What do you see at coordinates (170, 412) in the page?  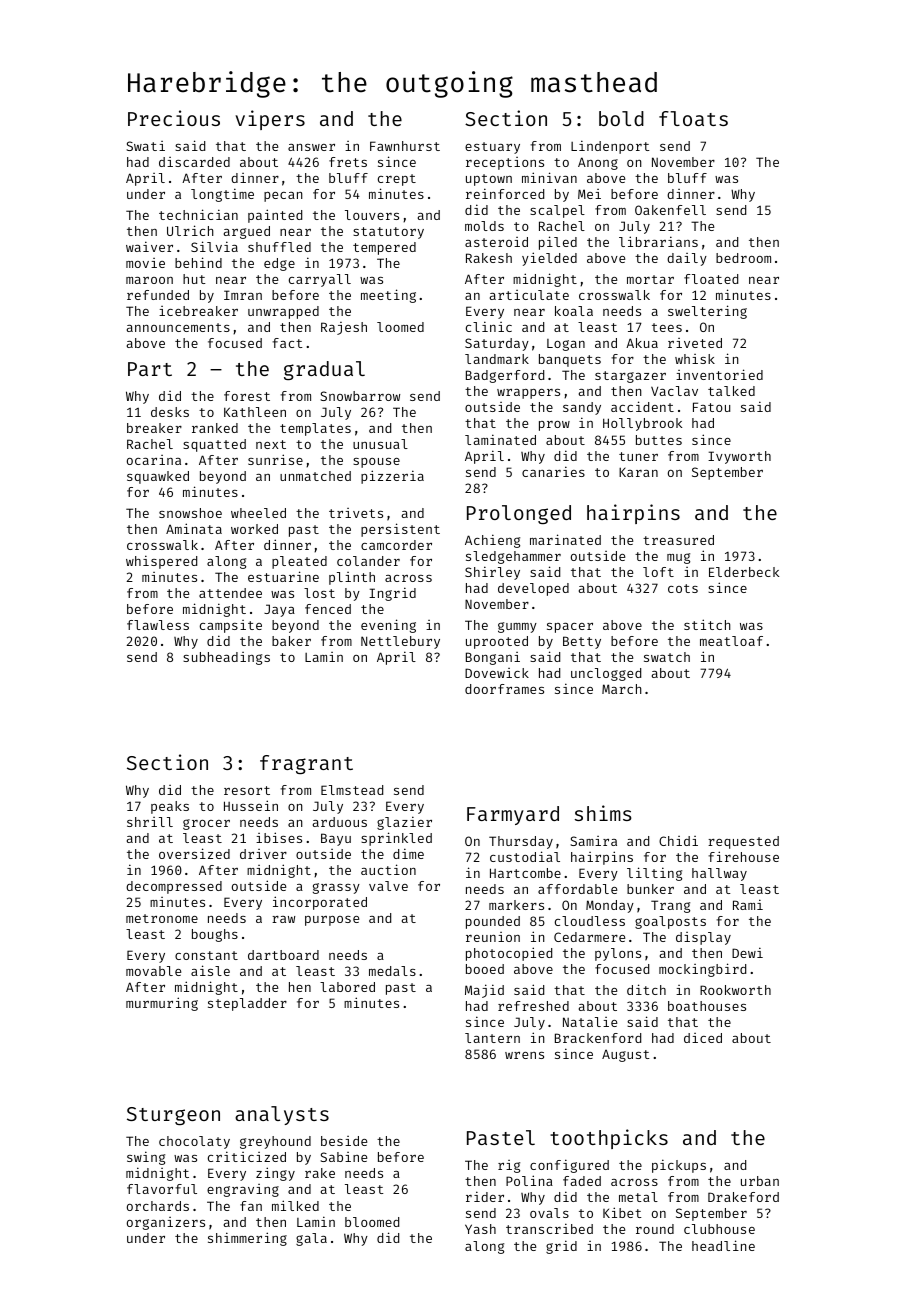 I see `desks` at bounding box center [170, 412].
